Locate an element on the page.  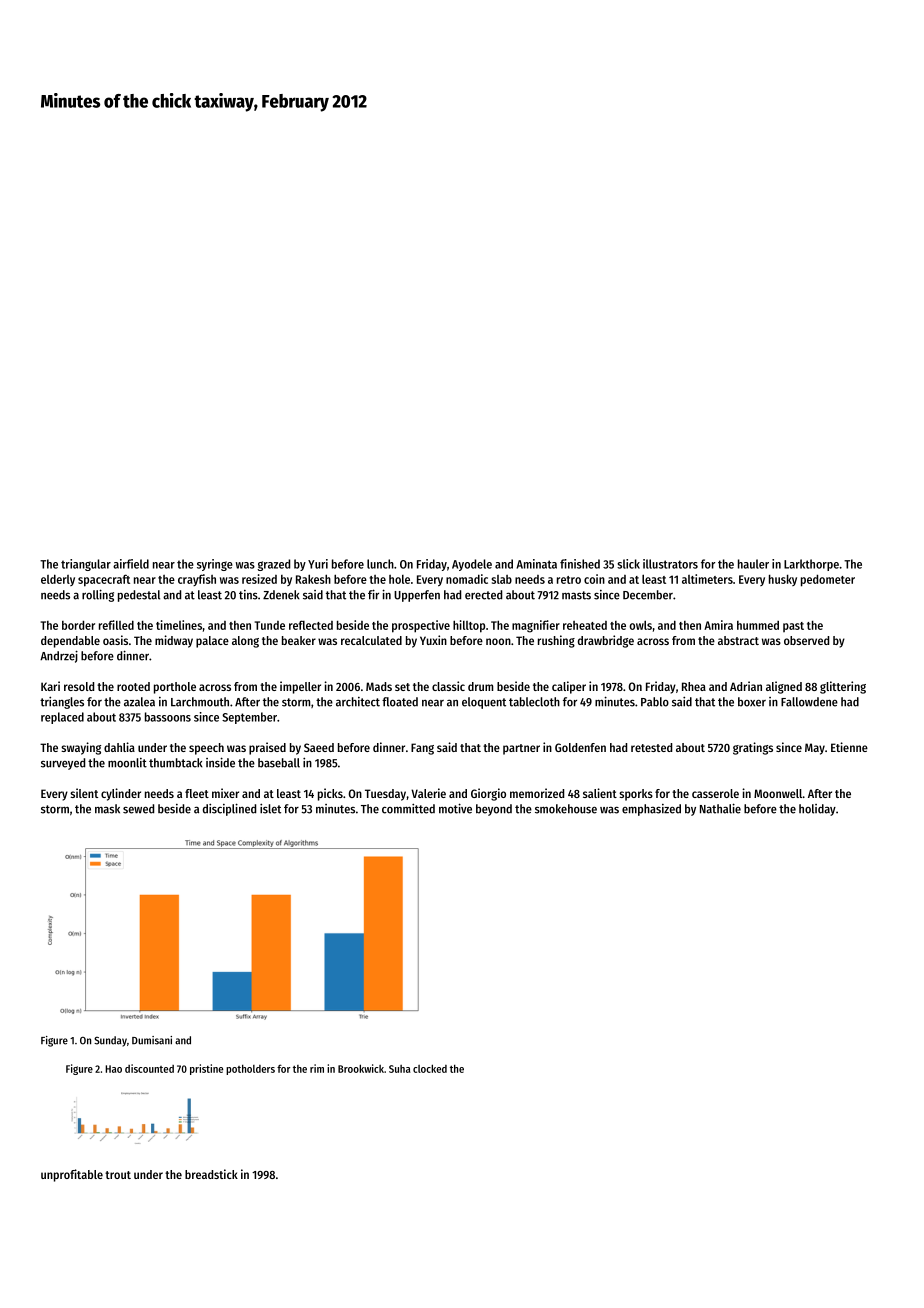
reheated is located at coordinates (585, 625).
